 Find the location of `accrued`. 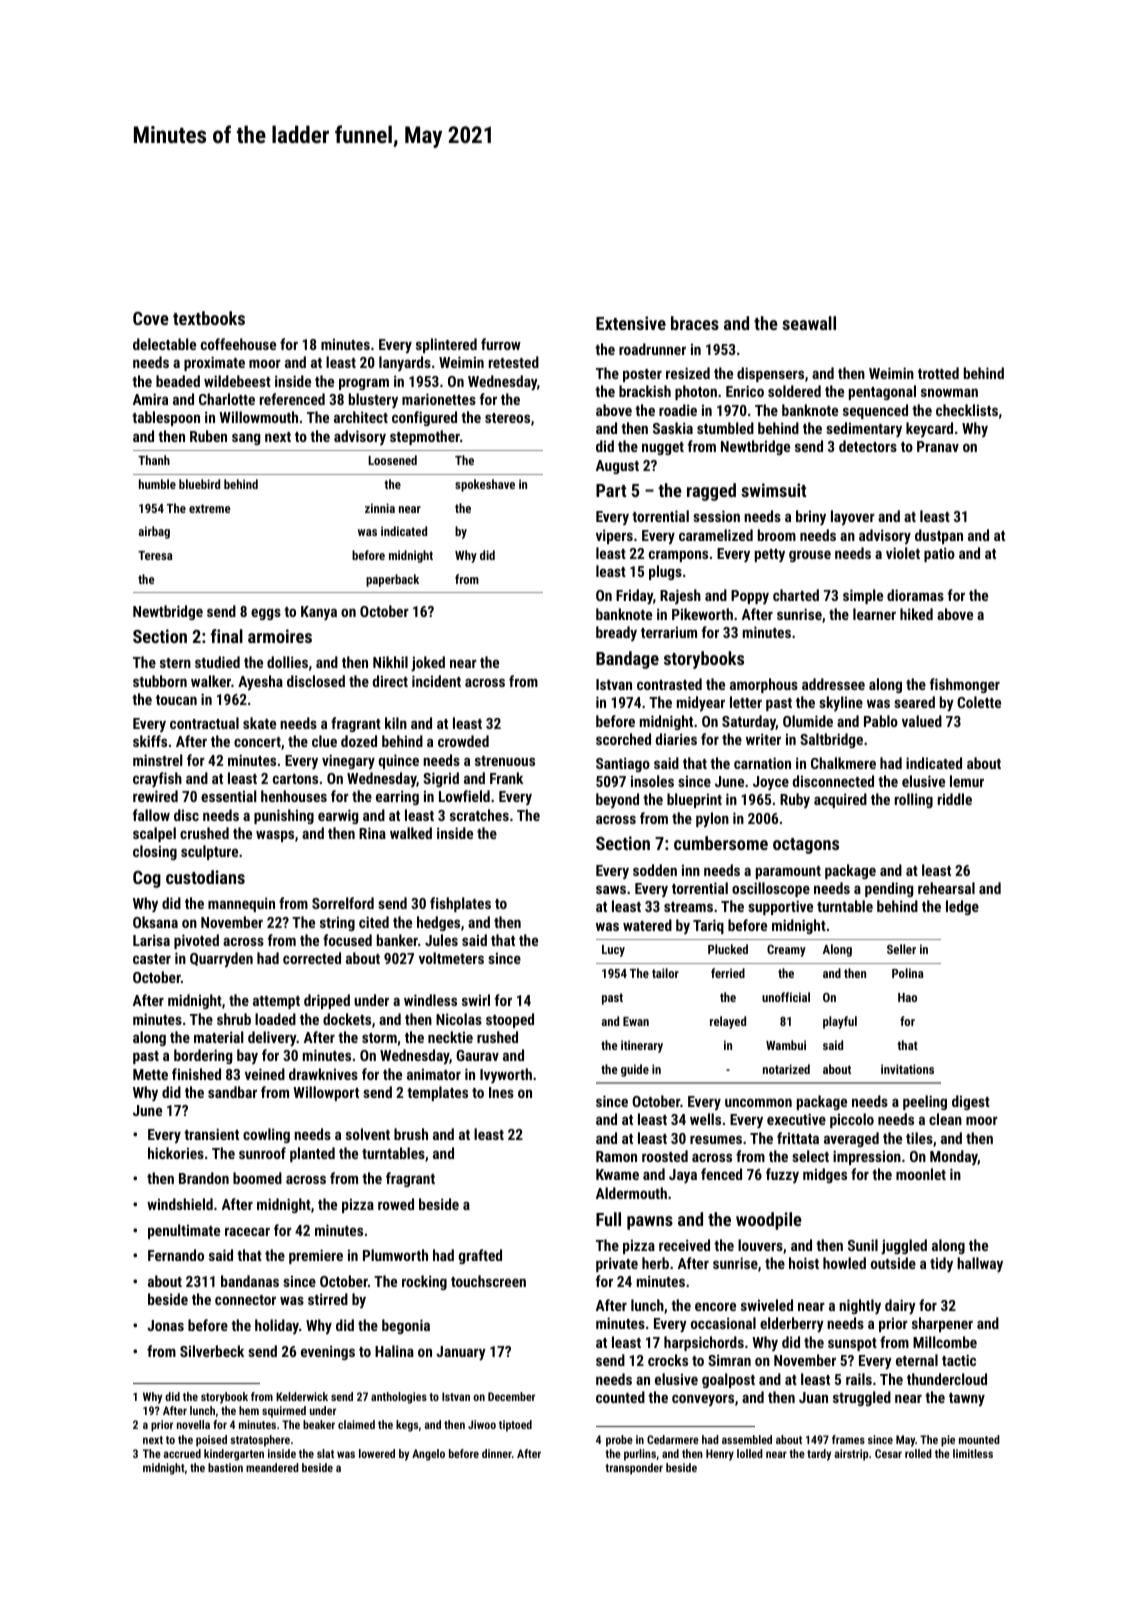

accrued is located at coordinates (182, 1453).
